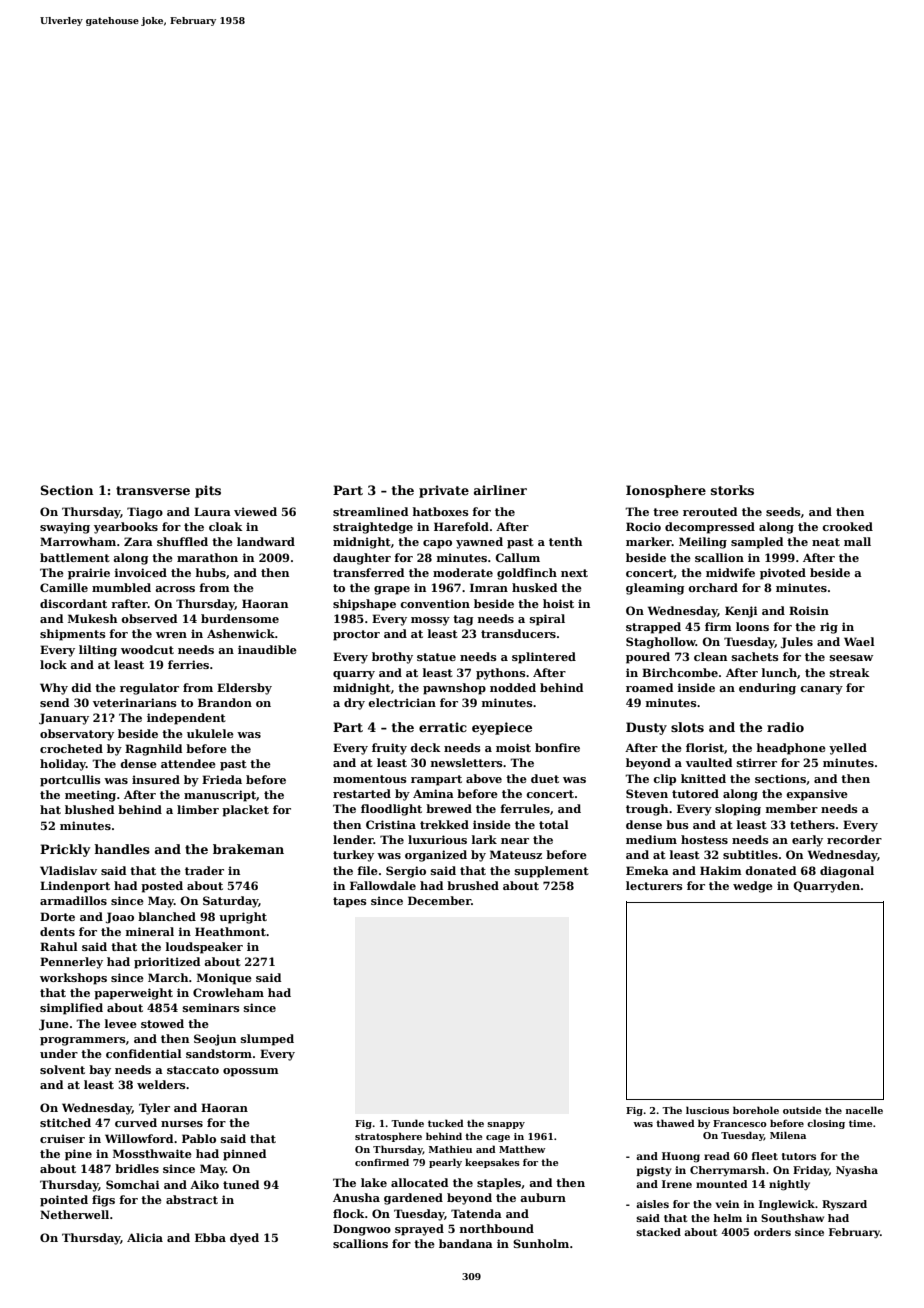  What do you see at coordinates (444, 491) in the screenshot?
I see `private` at bounding box center [444, 491].
